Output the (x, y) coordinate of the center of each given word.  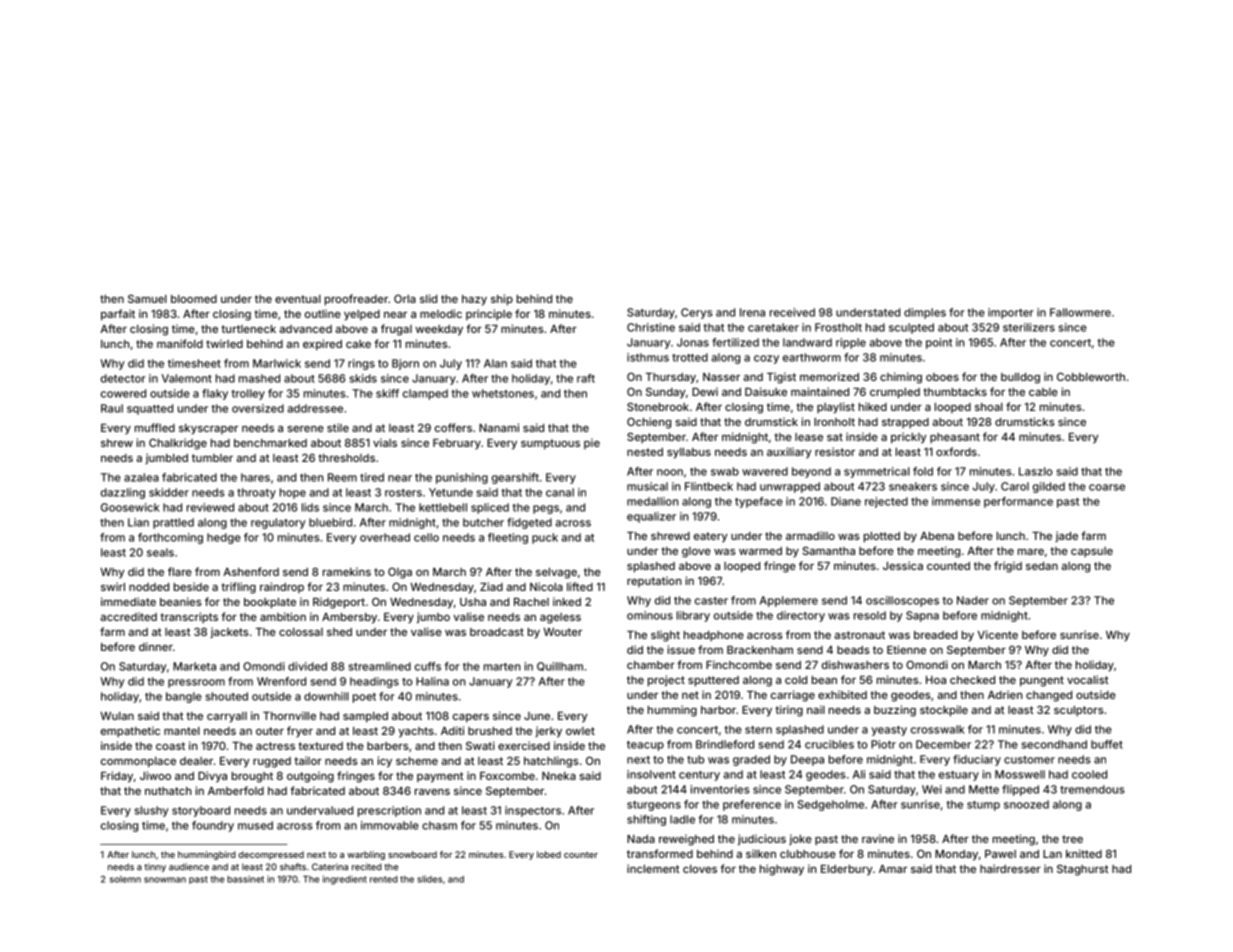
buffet (1107, 744)
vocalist (1088, 679)
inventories (720, 789)
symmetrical (877, 472)
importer (1011, 313)
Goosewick (130, 507)
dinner (156, 646)
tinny (155, 867)
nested (645, 452)
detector (123, 378)
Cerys (697, 313)
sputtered (713, 681)
